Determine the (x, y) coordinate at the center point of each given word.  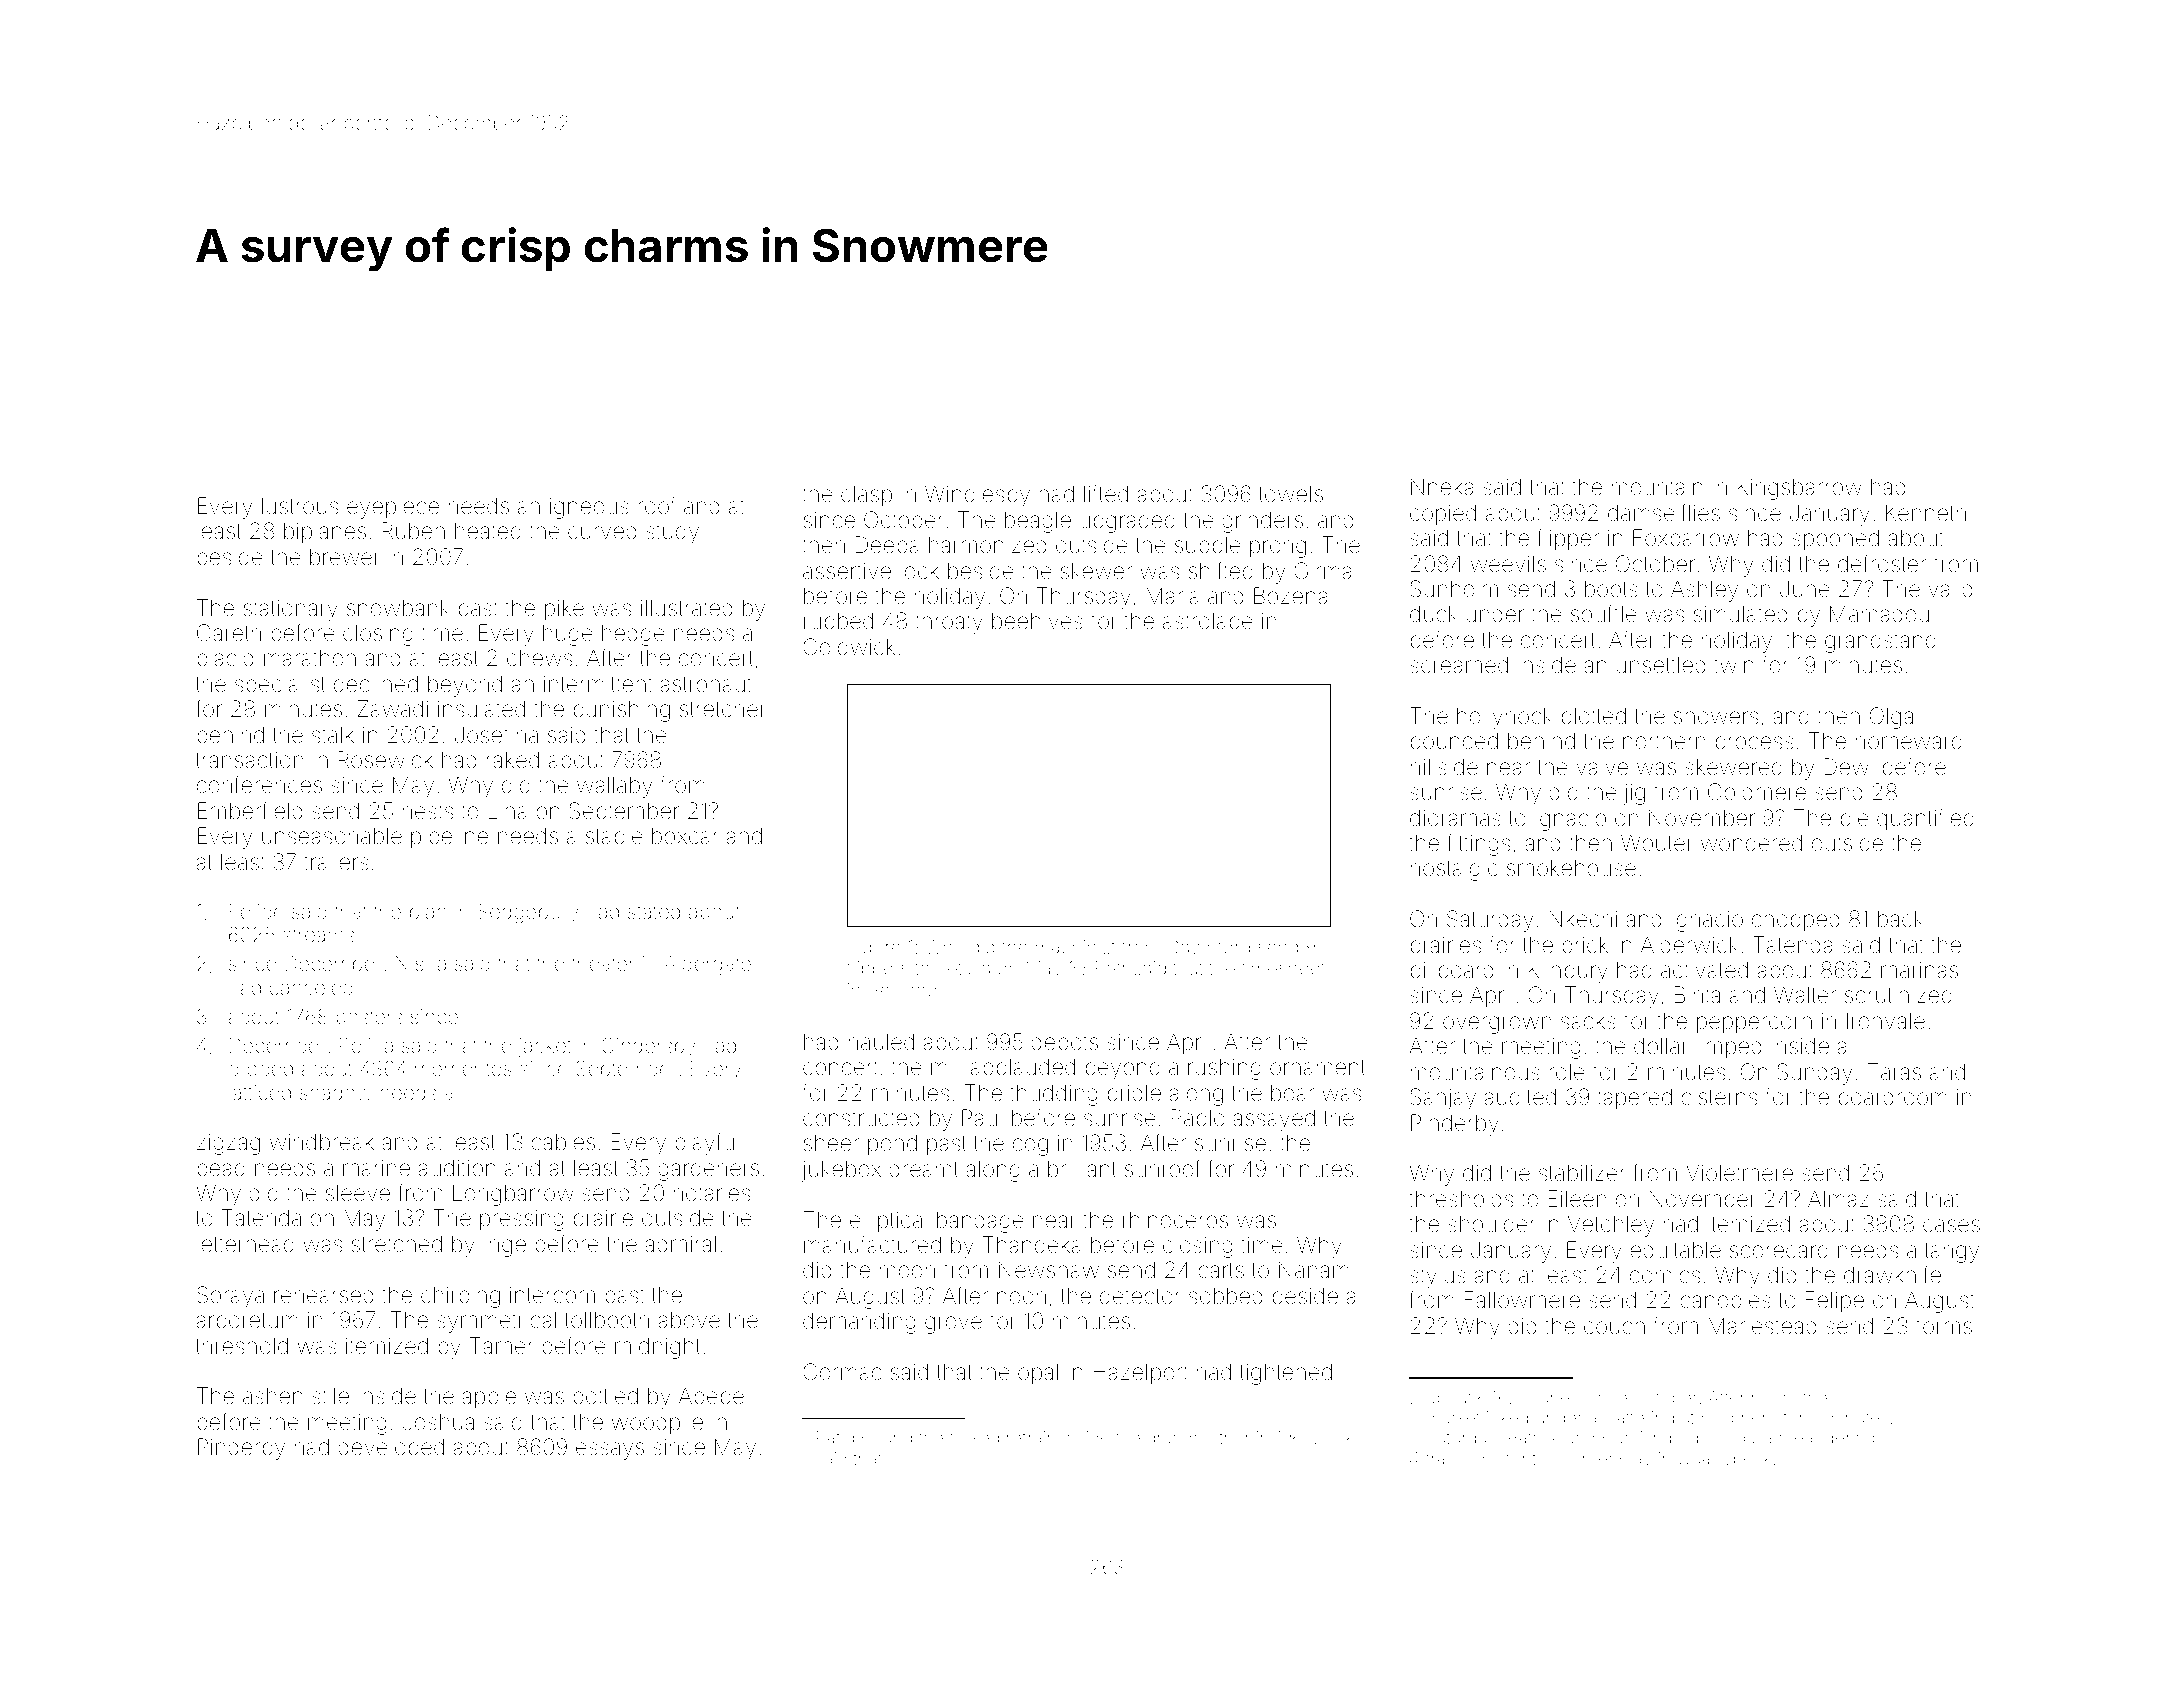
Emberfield (250, 811)
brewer (345, 557)
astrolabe (1208, 621)
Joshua (438, 1422)
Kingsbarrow (1800, 489)
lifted (1106, 494)
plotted (1594, 718)
